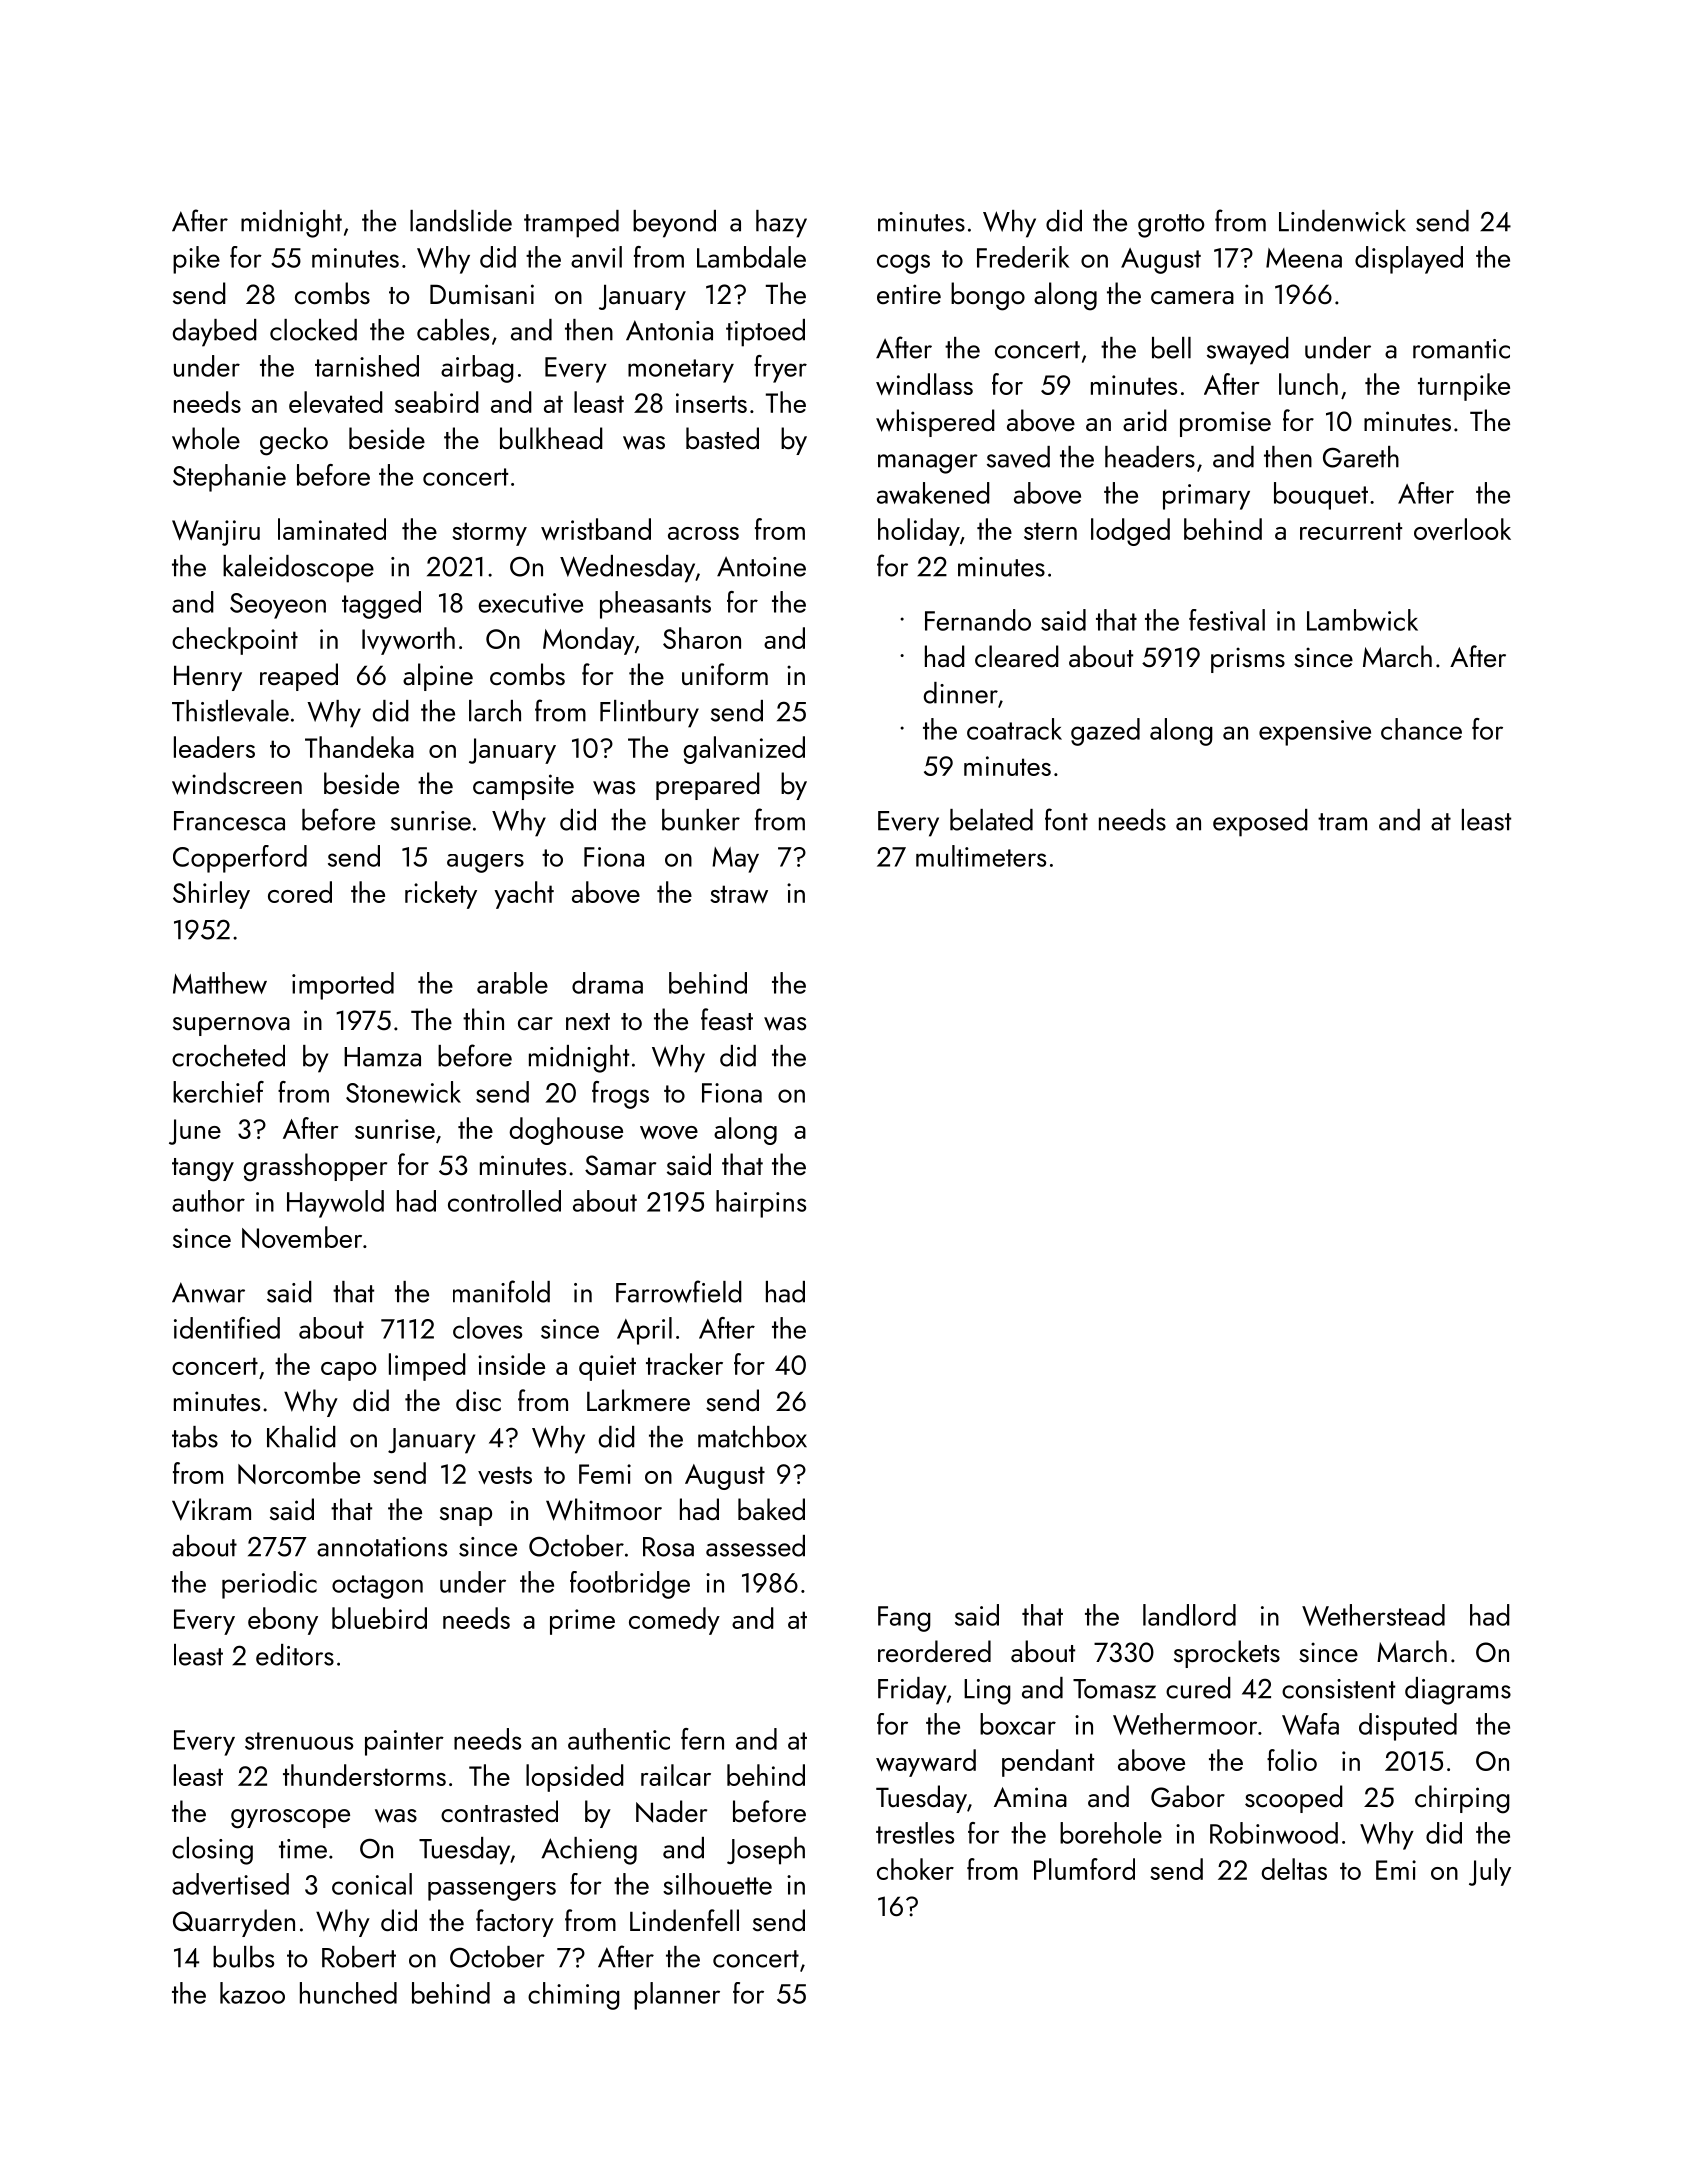 The image size is (1683, 2178). What do you see at coordinates (290, 1819) in the screenshot?
I see `gyroscope` at bounding box center [290, 1819].
